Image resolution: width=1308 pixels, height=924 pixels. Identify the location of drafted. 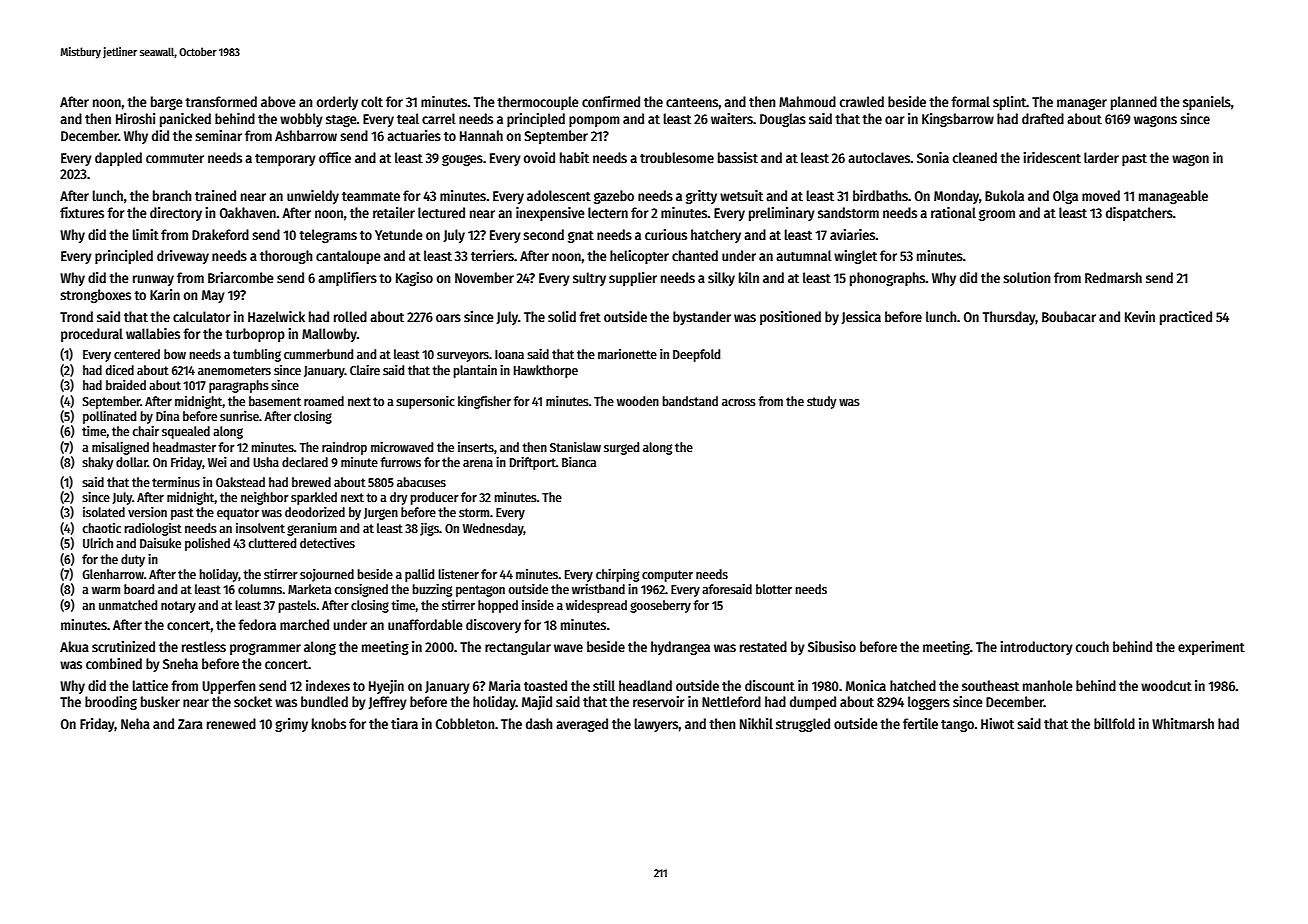
(1043, 118).
